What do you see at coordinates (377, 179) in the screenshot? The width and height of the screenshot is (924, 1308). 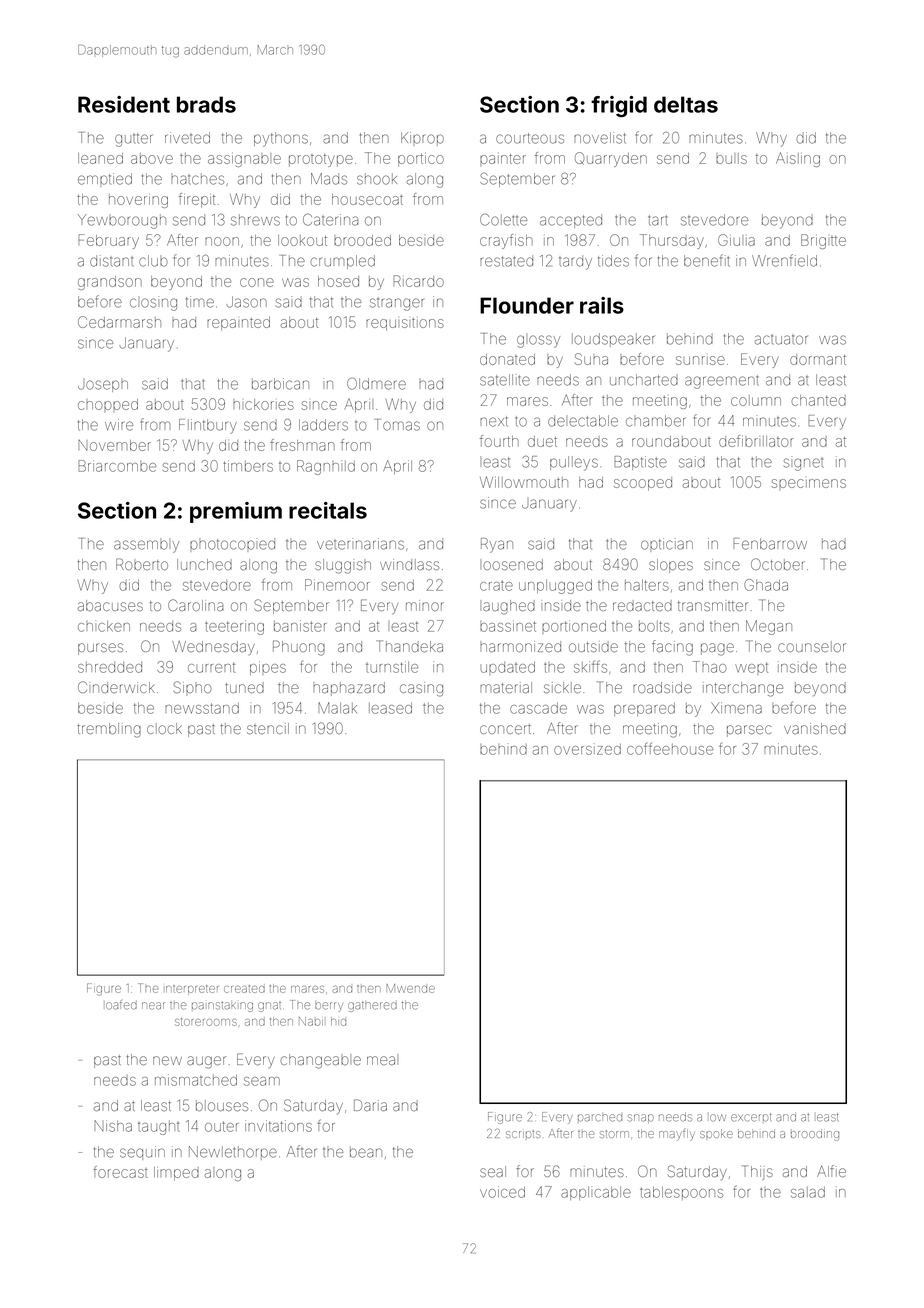 I see `shook` at bounding box center [377, 179].
